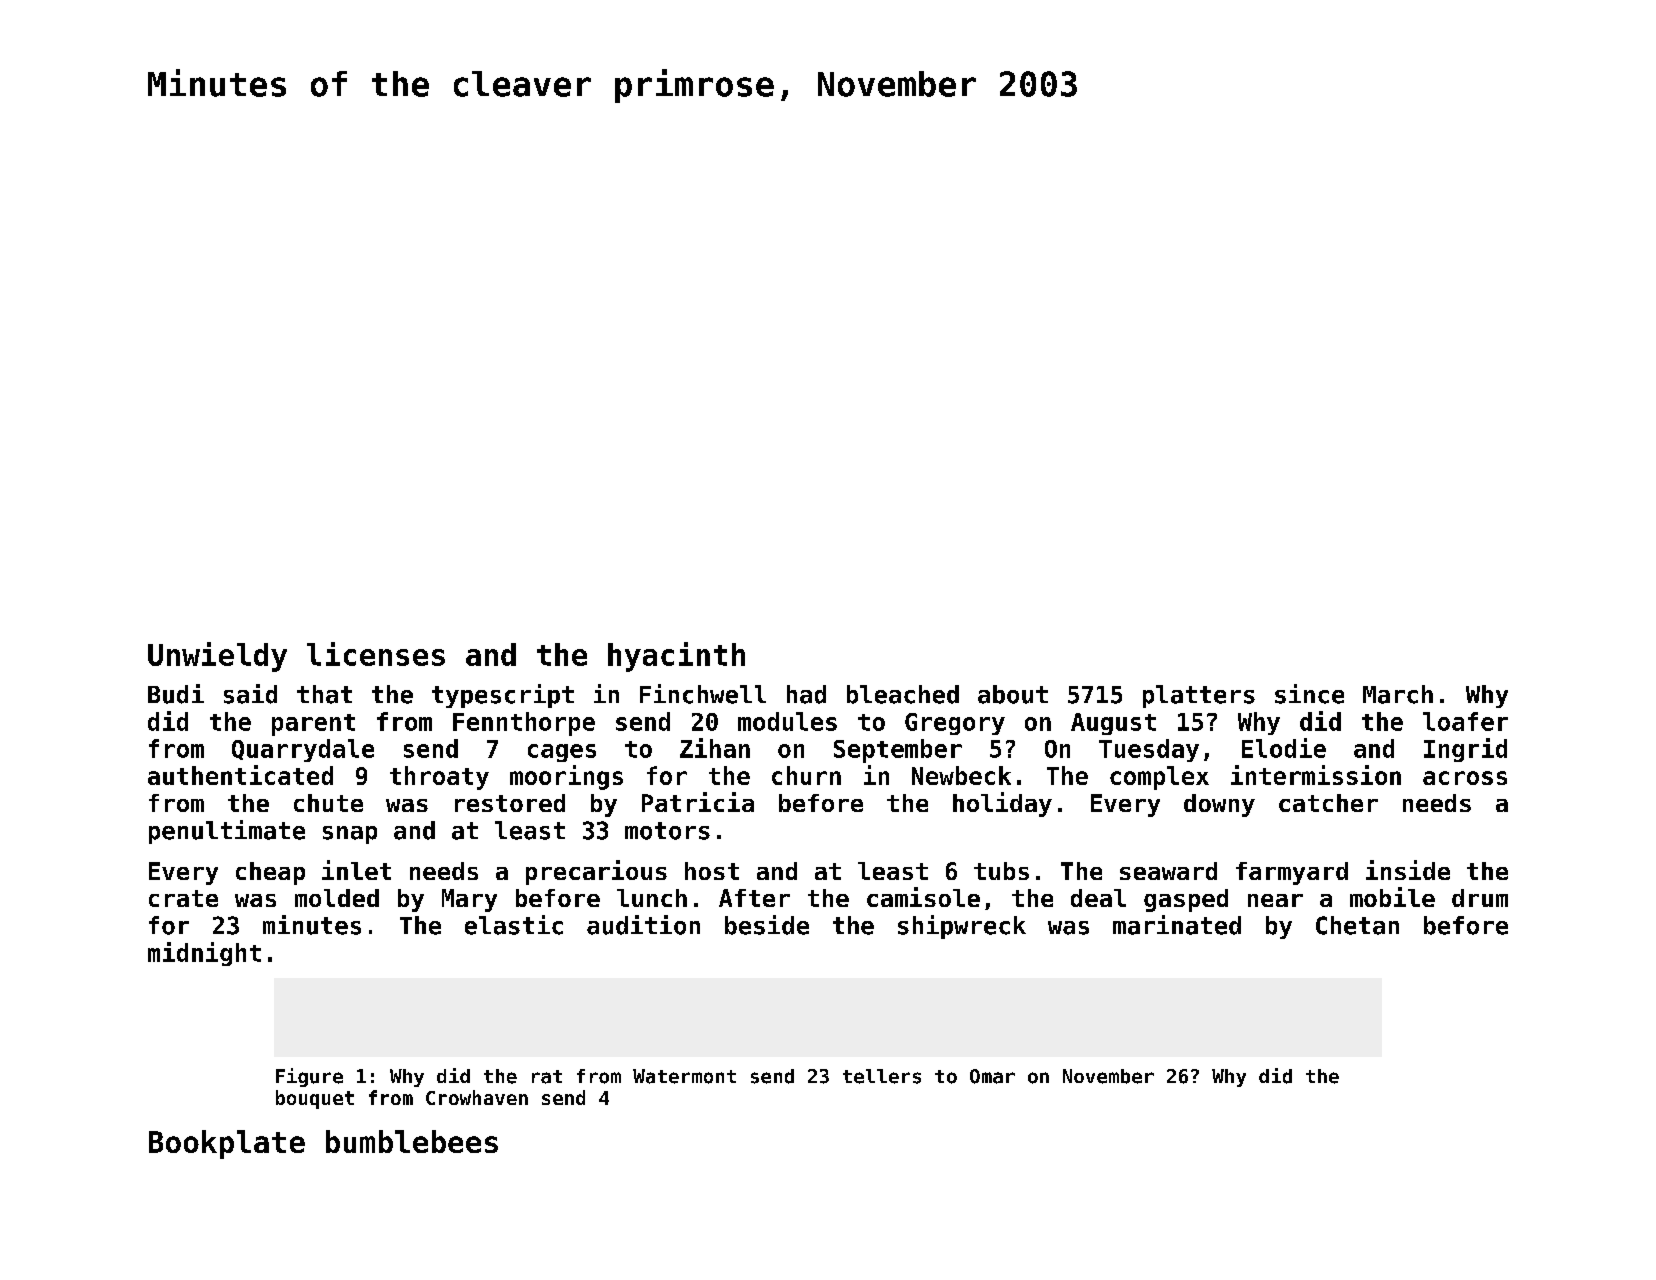 This screenshot has height=1280, width=1656. I want to click on bumblebees, so click(412, 1141).
